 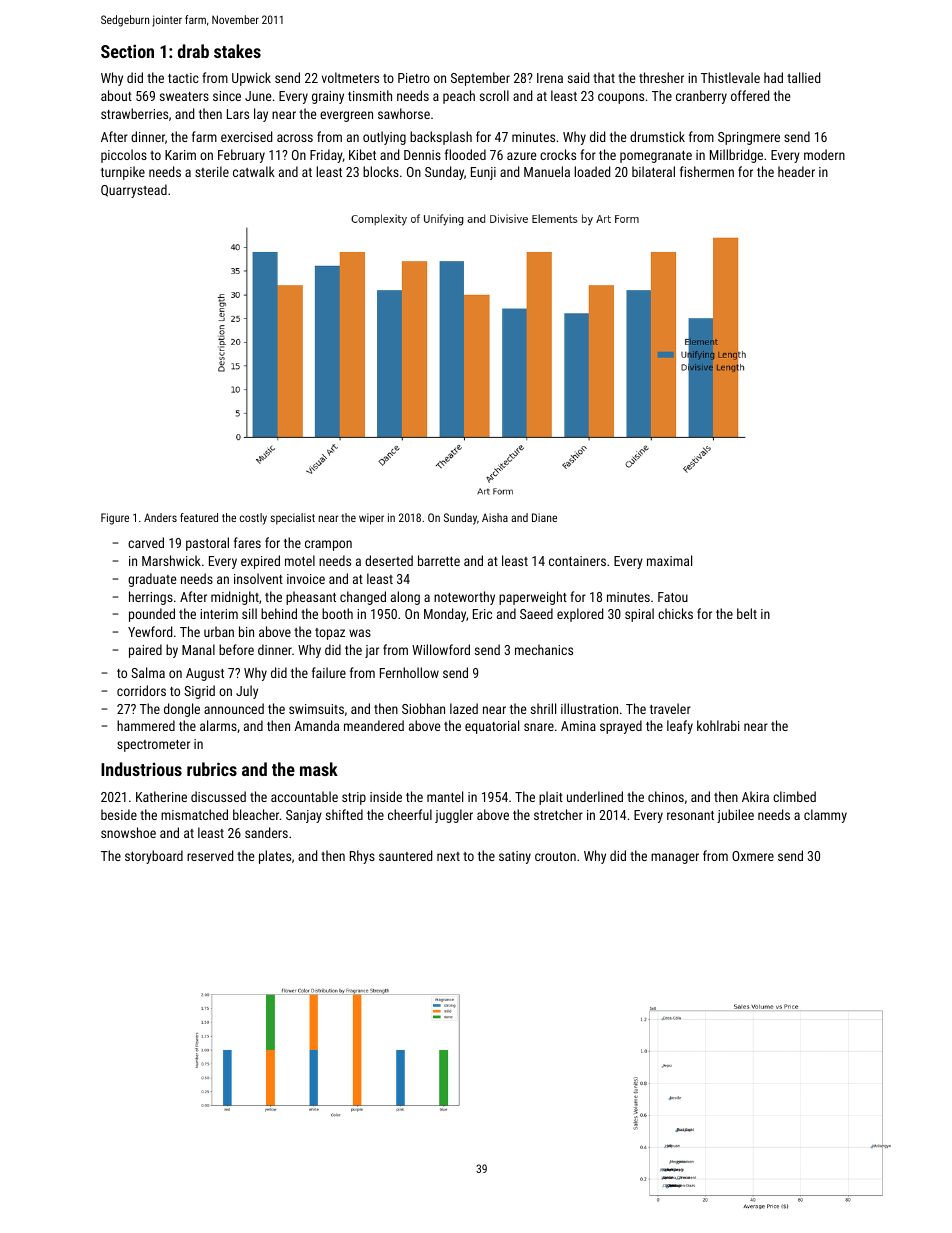 What do you see at coordinates (199, 517) in the screenshot?
I see `featured` at bounding box center [199, 517].
